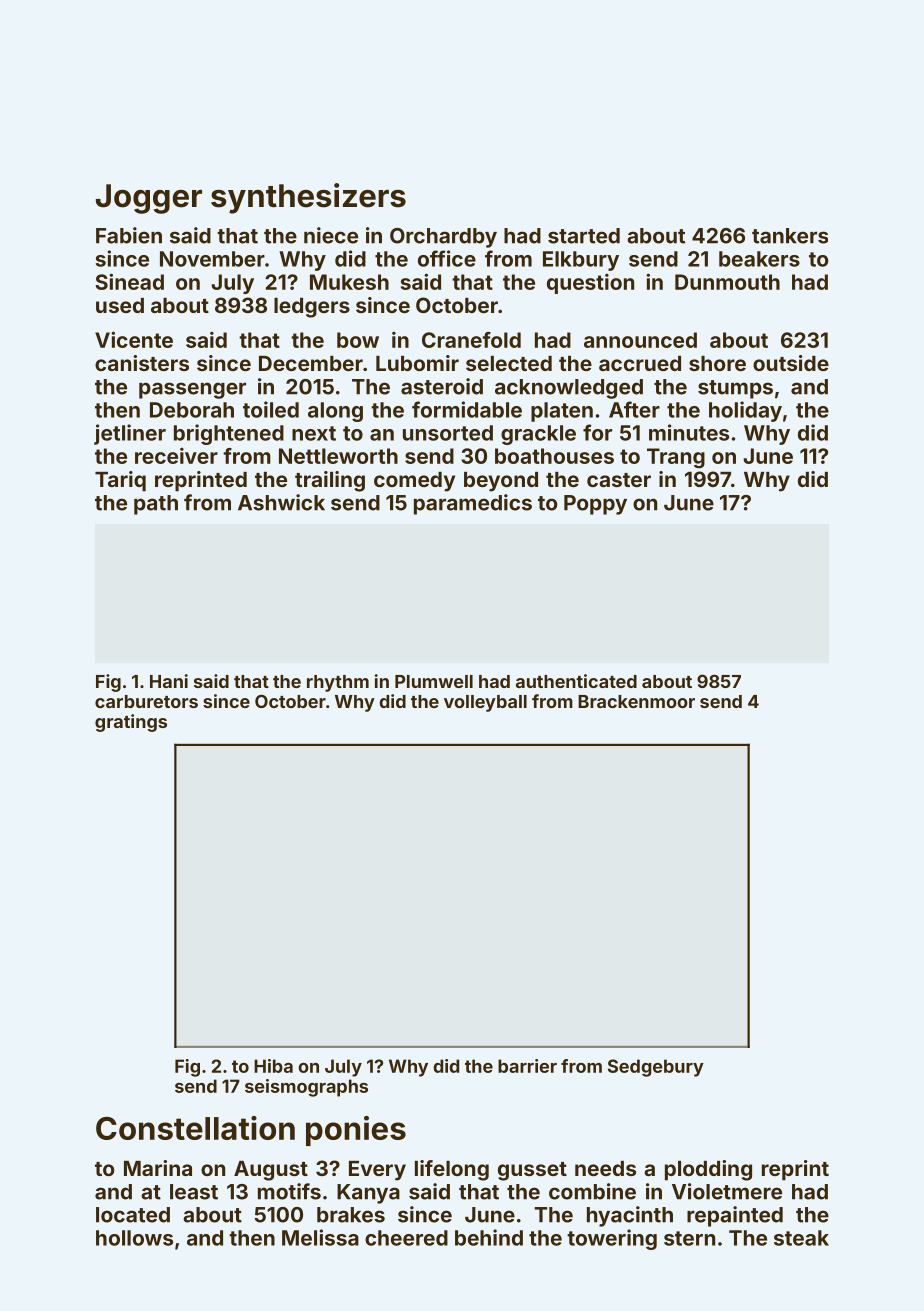  I want to click on located, so click(133, 1215).
